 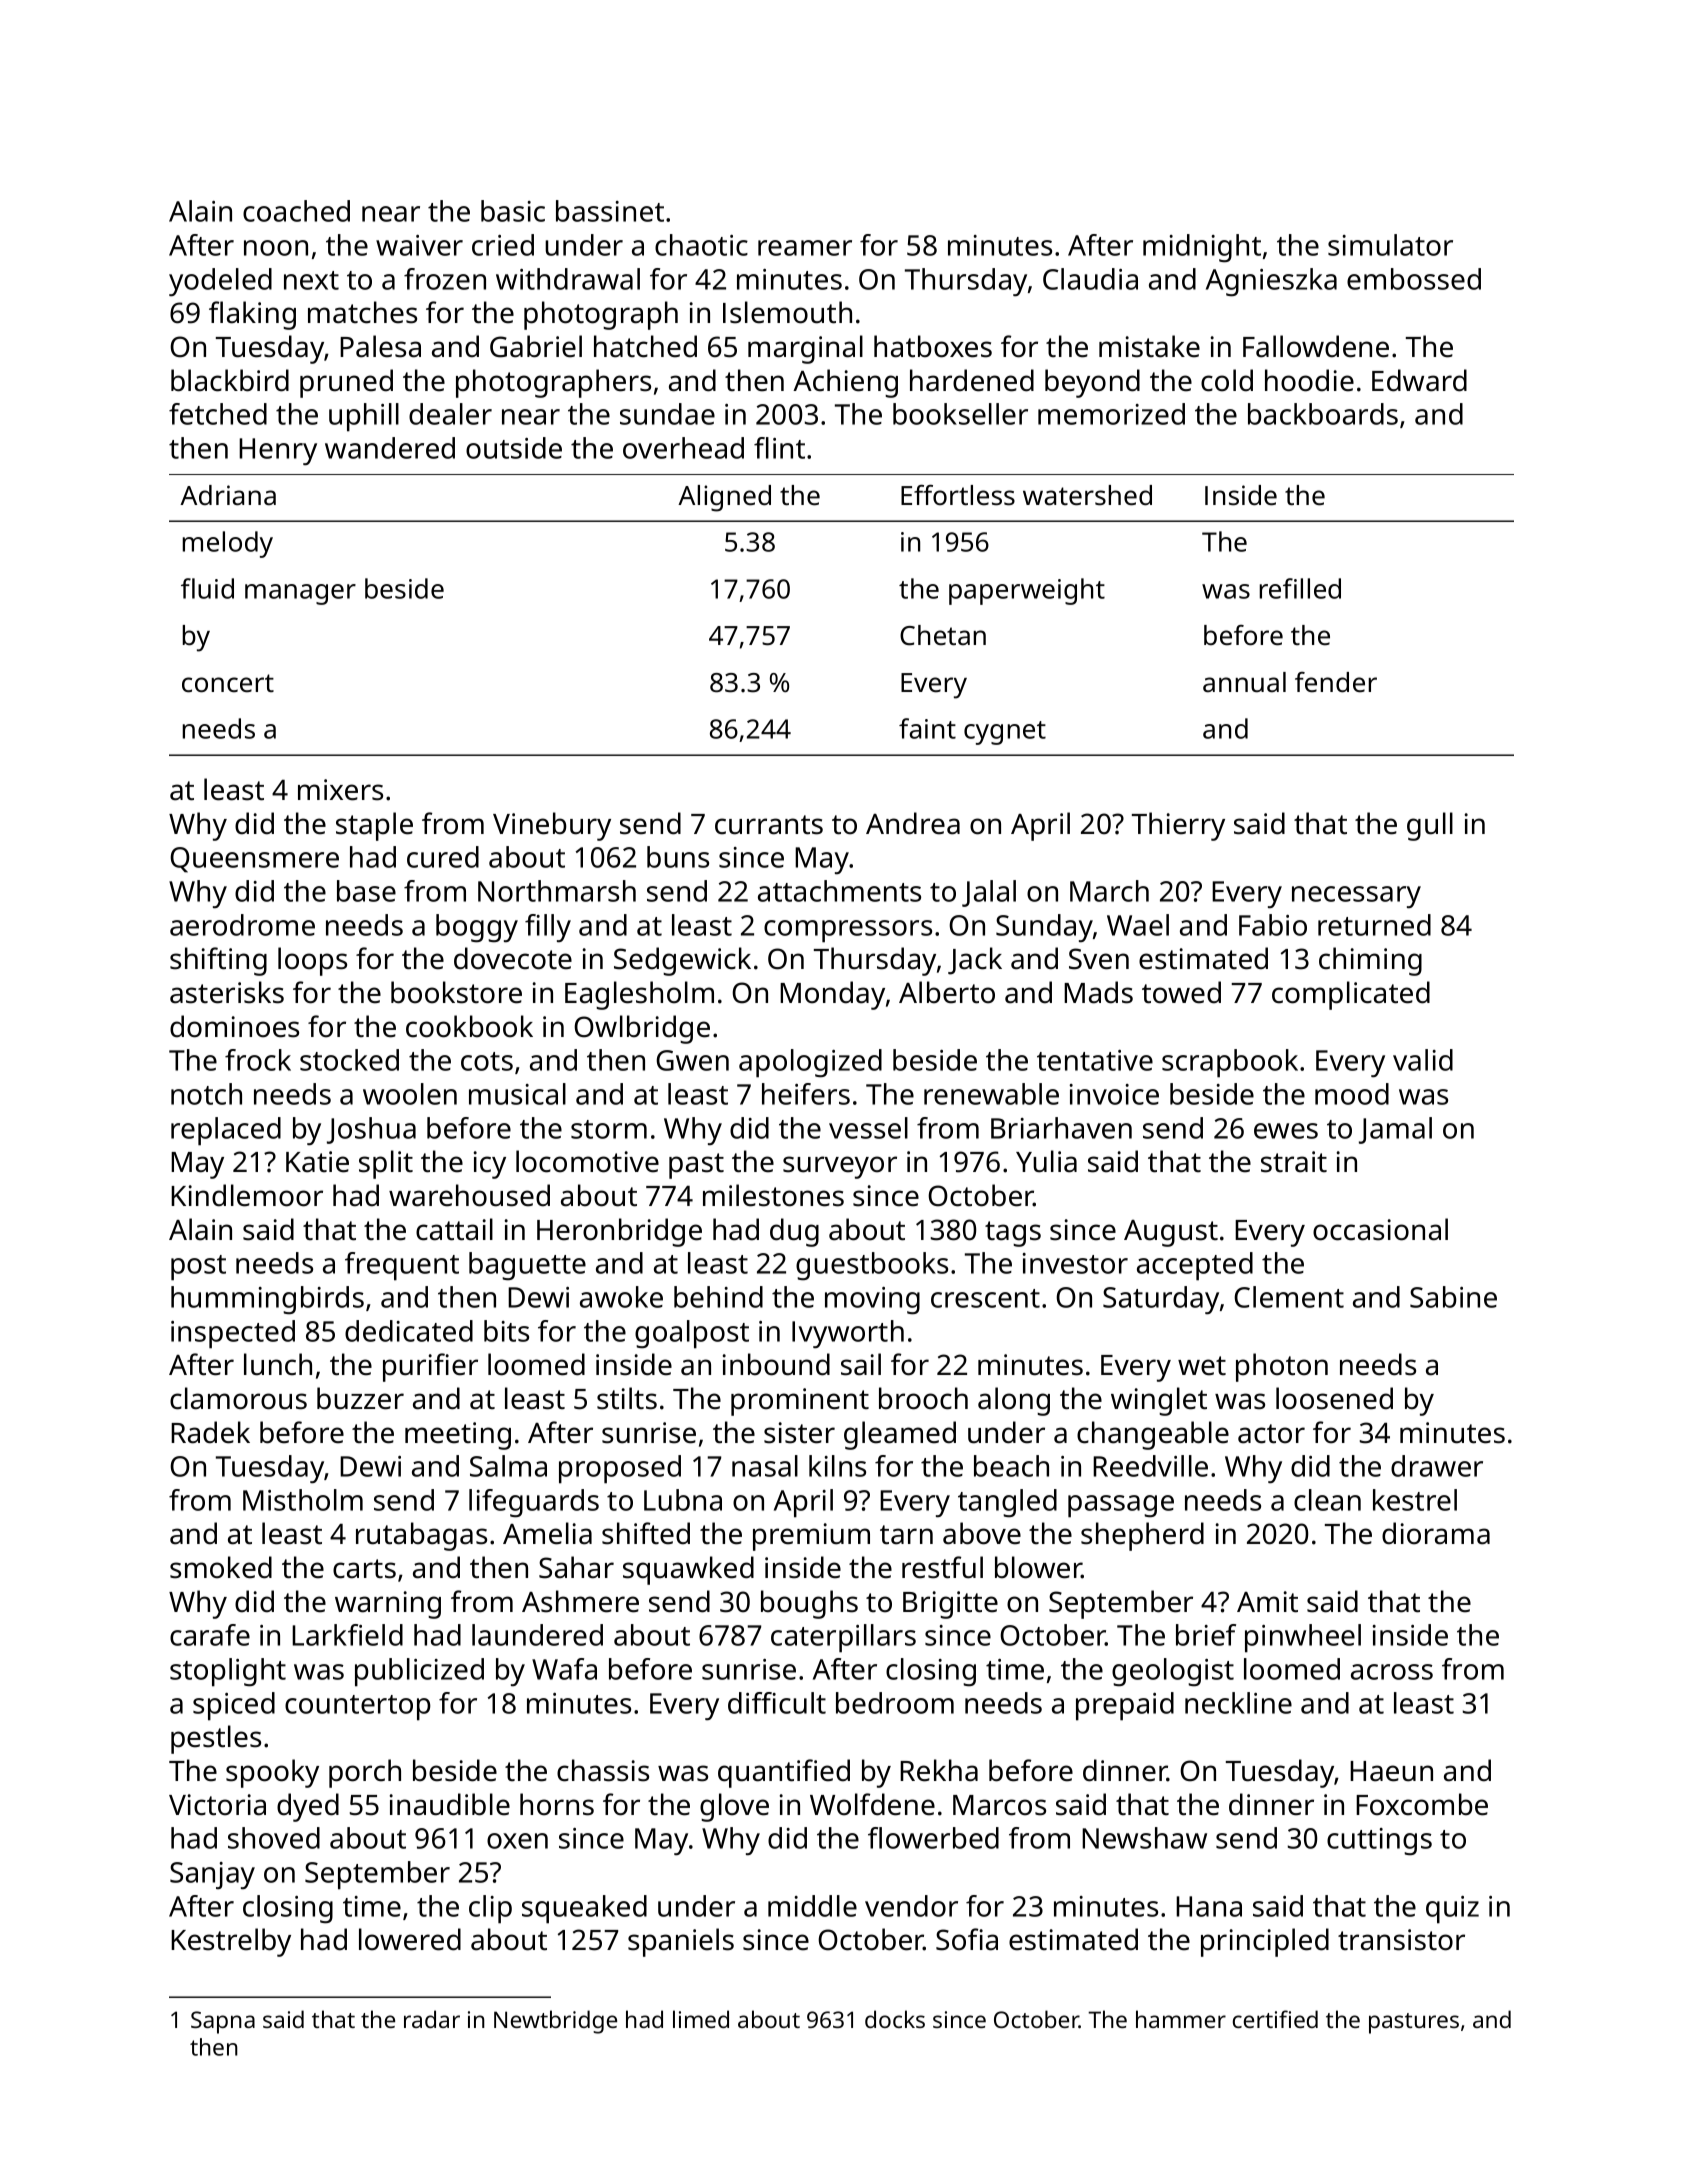 I want to click on tarn, so click(x=906, y=1535).
